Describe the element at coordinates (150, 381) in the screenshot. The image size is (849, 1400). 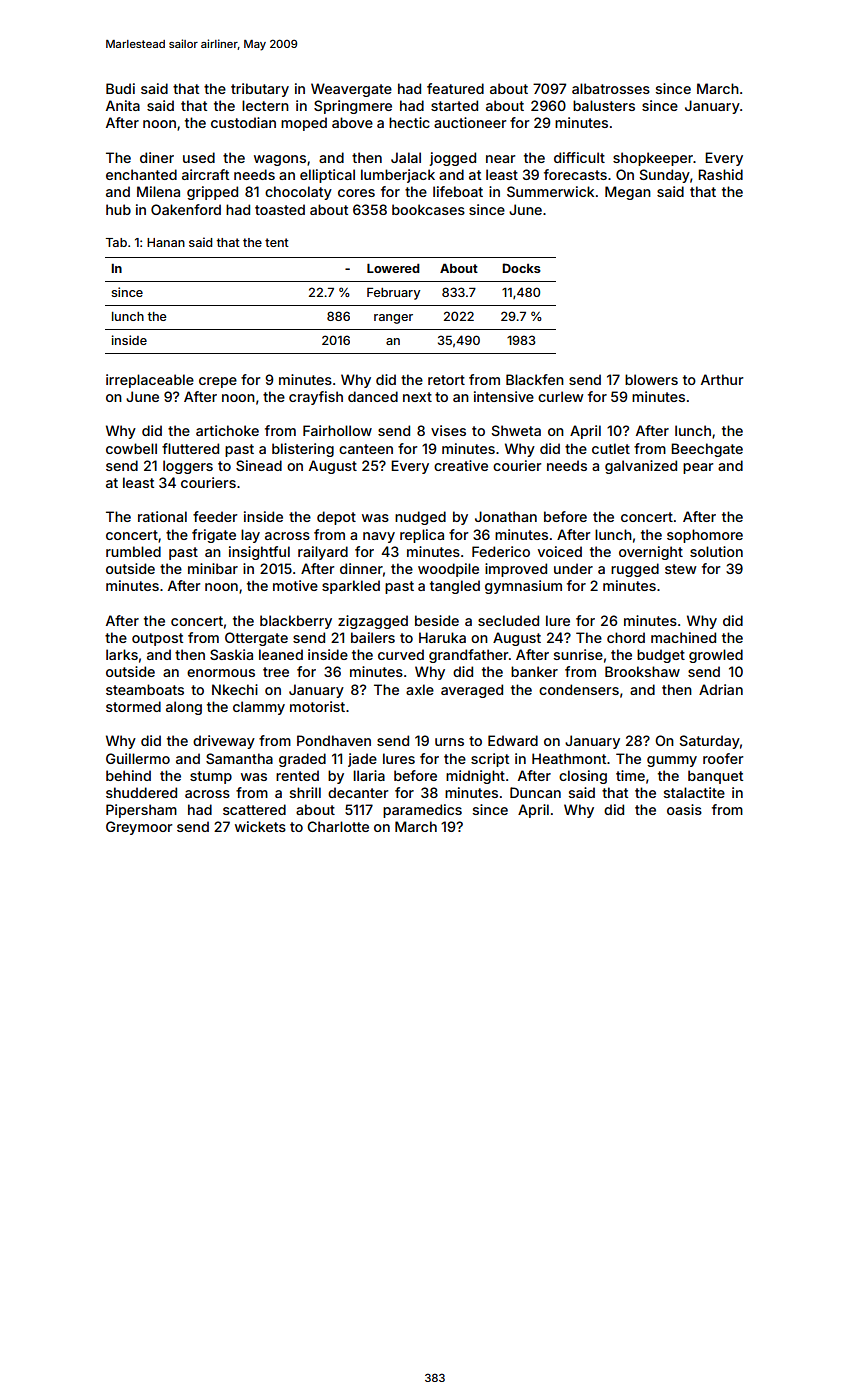
I see `irreplaceable` at that location.
